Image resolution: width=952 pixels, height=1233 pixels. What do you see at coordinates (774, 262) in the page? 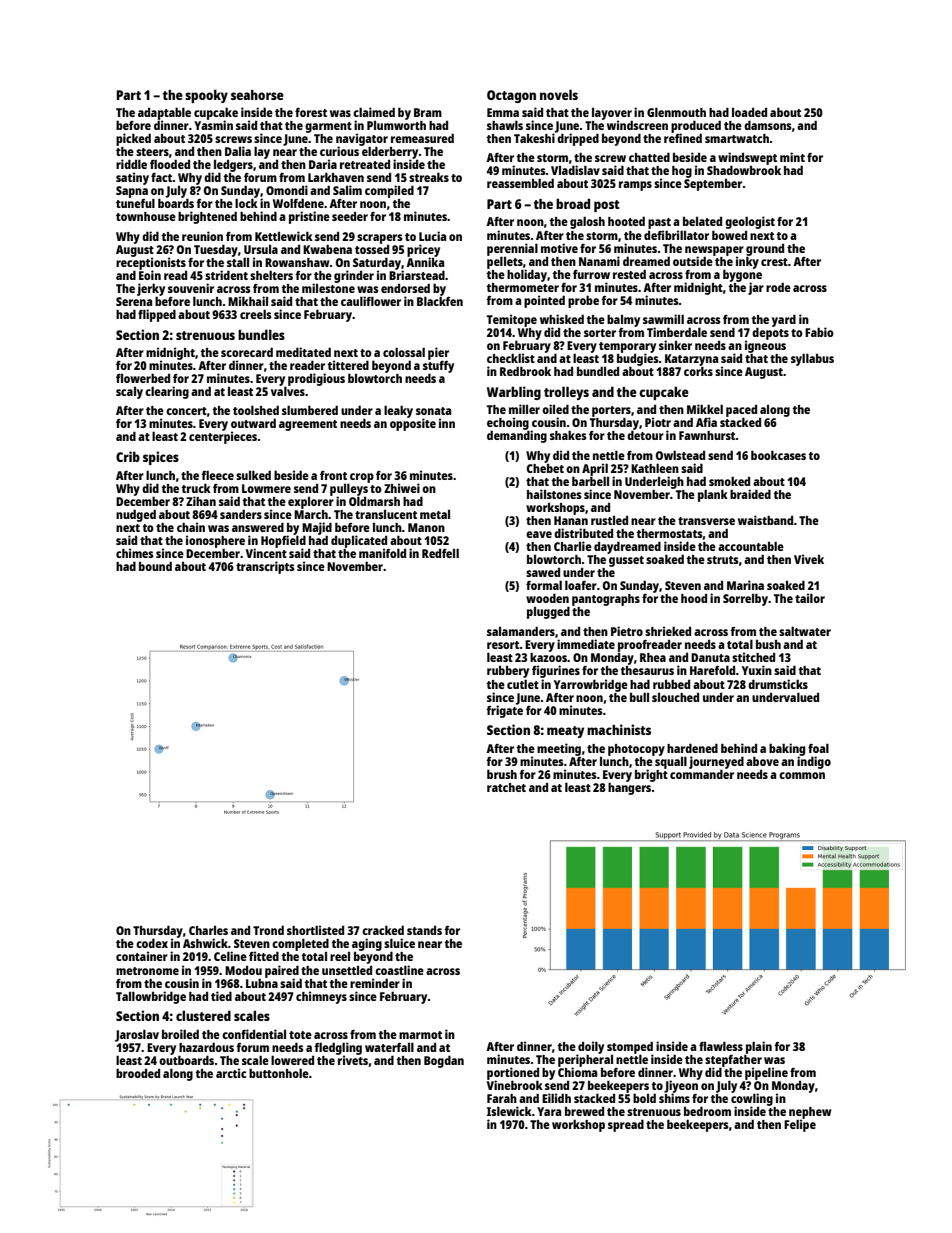
I see `crest` at bounding box center [774, 262].
